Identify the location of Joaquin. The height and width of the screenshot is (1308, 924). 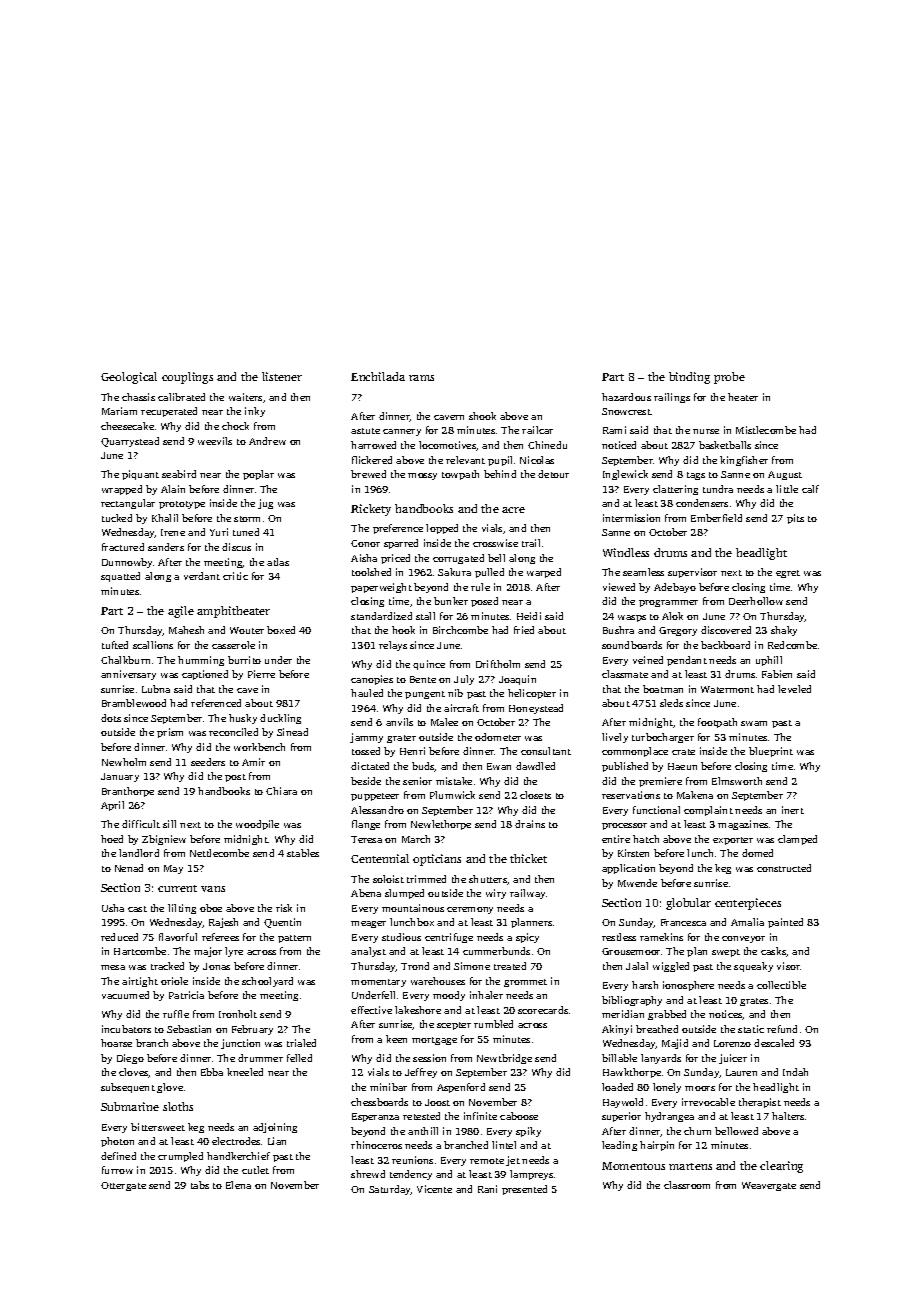
(517, 680).
